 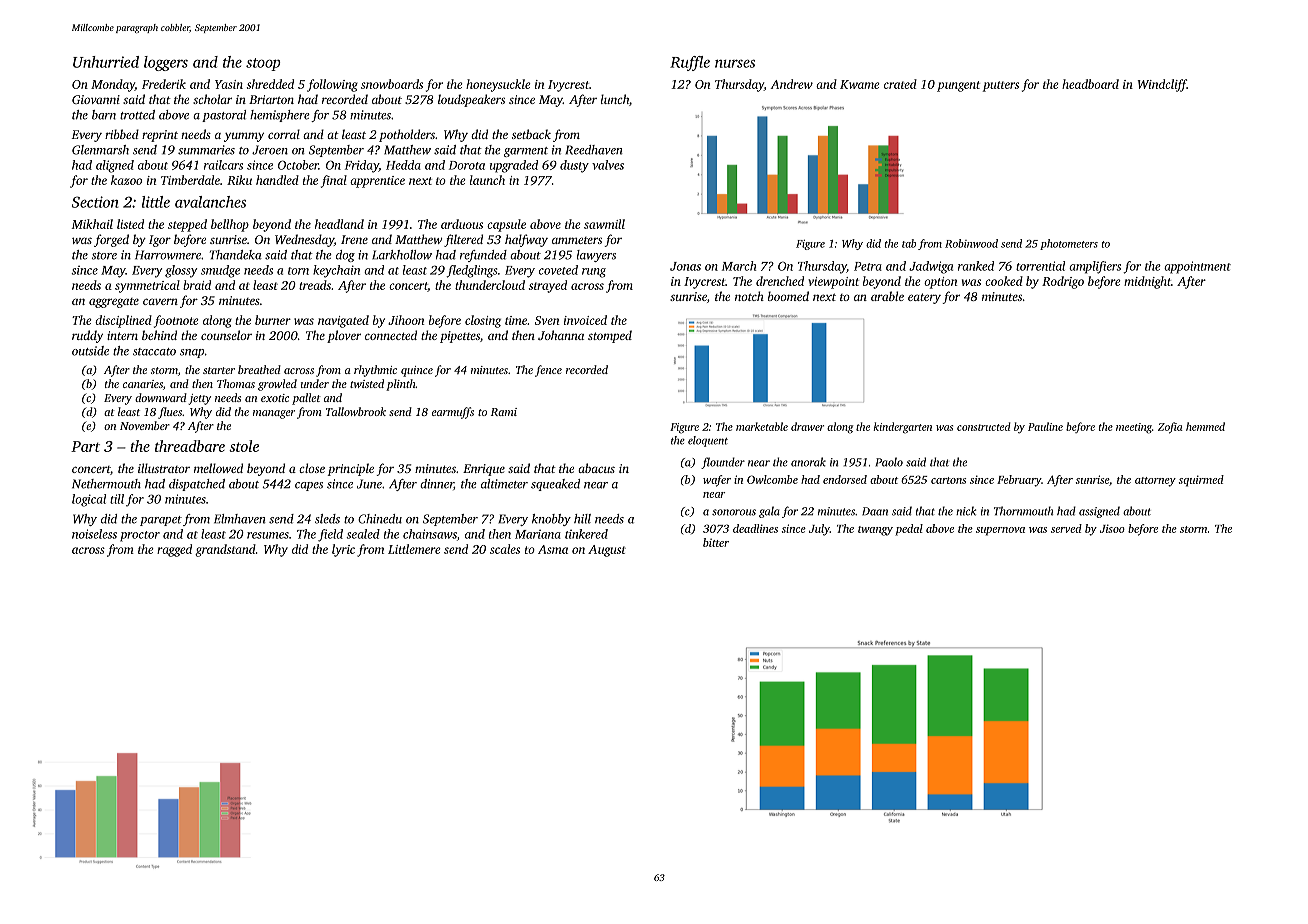 I want to click on treads, so click(x=315, y=285).
